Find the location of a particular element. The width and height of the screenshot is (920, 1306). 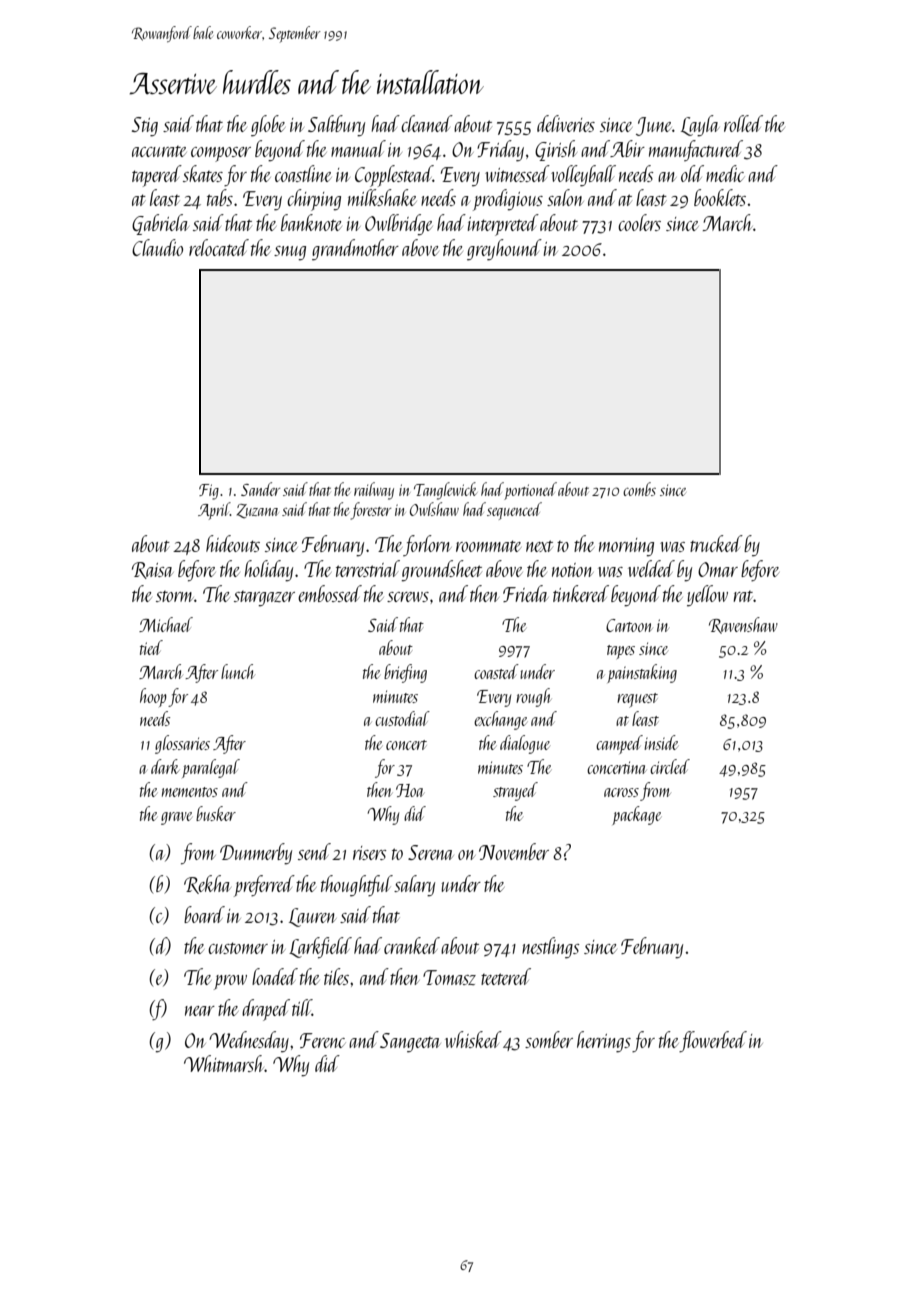

exchange is located at coordinates (500, 720).
